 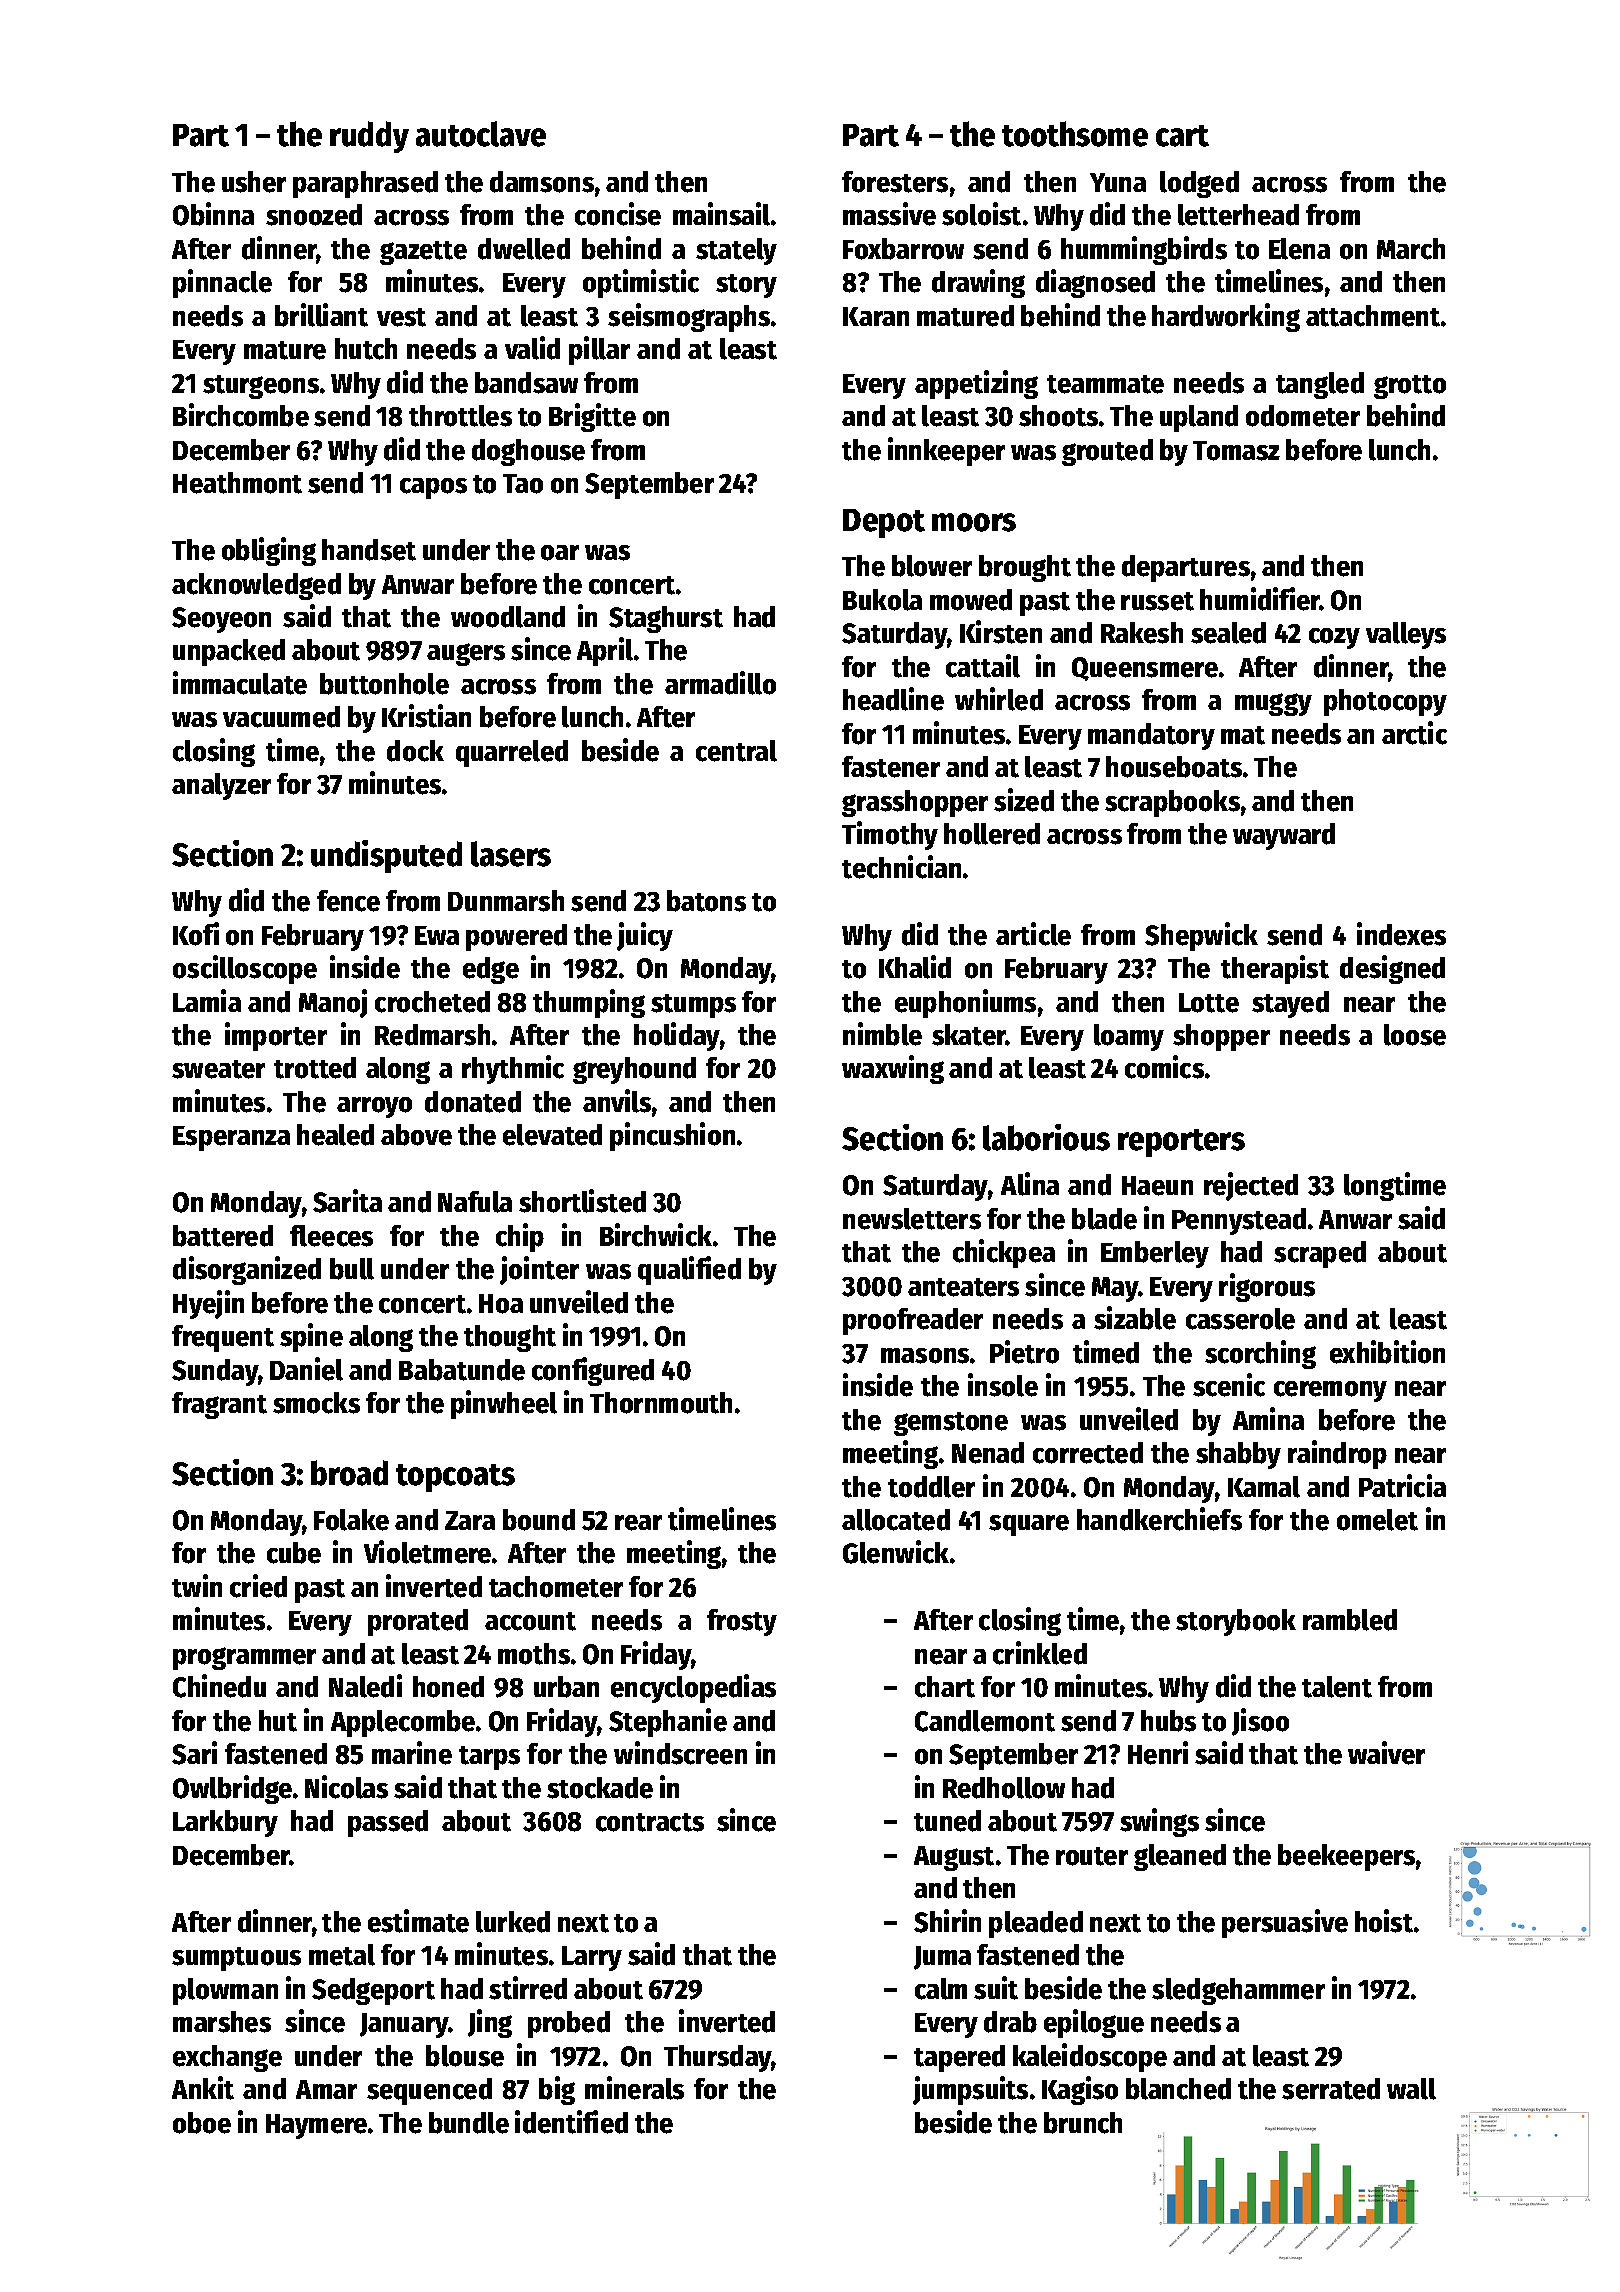 What do you see at coordinates (1384, 1921) in the document?
I see `hoist` at bounding box center [1384, 1921].
